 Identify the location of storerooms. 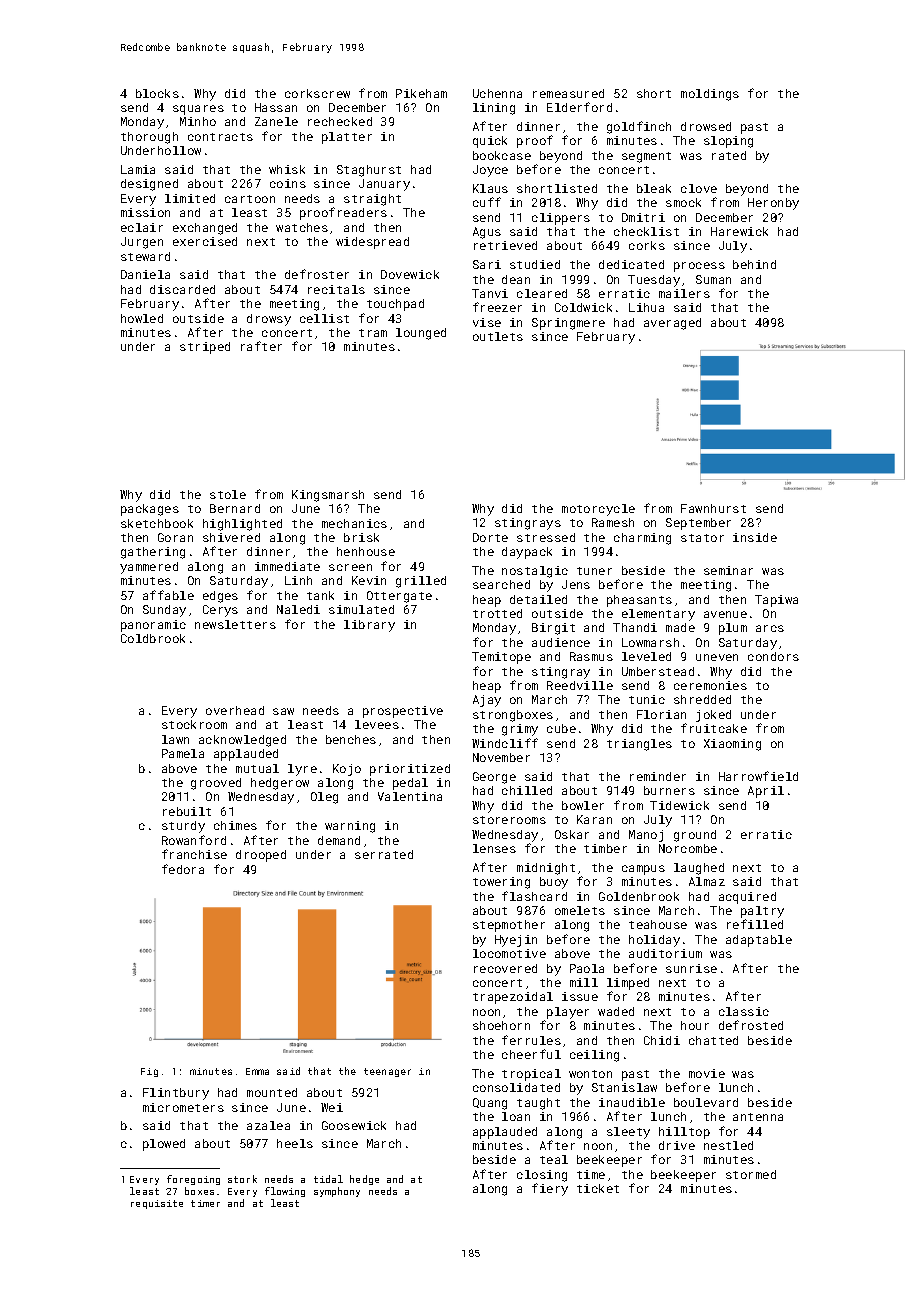
(509, 820).
